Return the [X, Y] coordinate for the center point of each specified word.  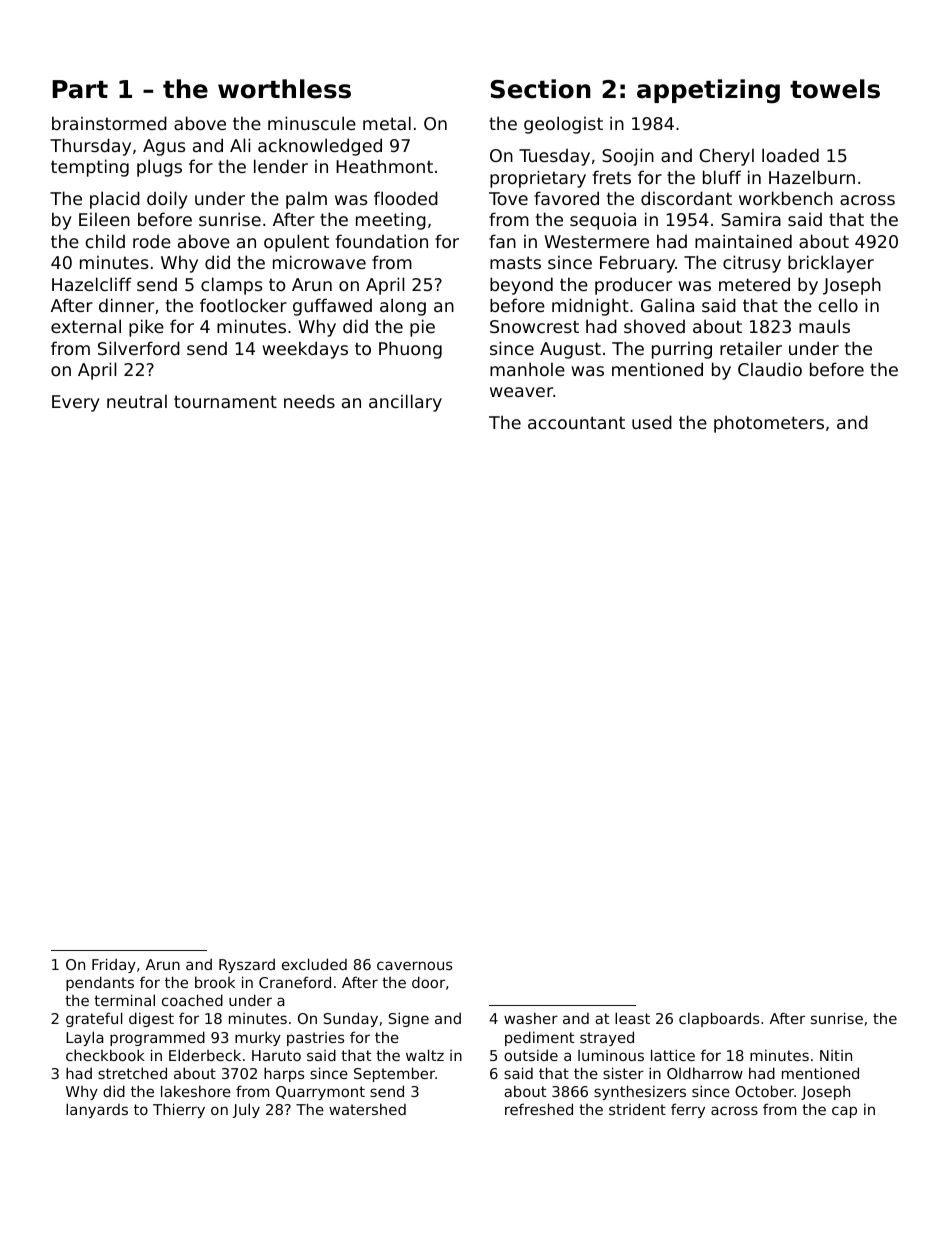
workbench [786, 198]
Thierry [179, 1110]
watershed [367, 1109]
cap [844, 1112]
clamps [231, 286]
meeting [391, 221]
